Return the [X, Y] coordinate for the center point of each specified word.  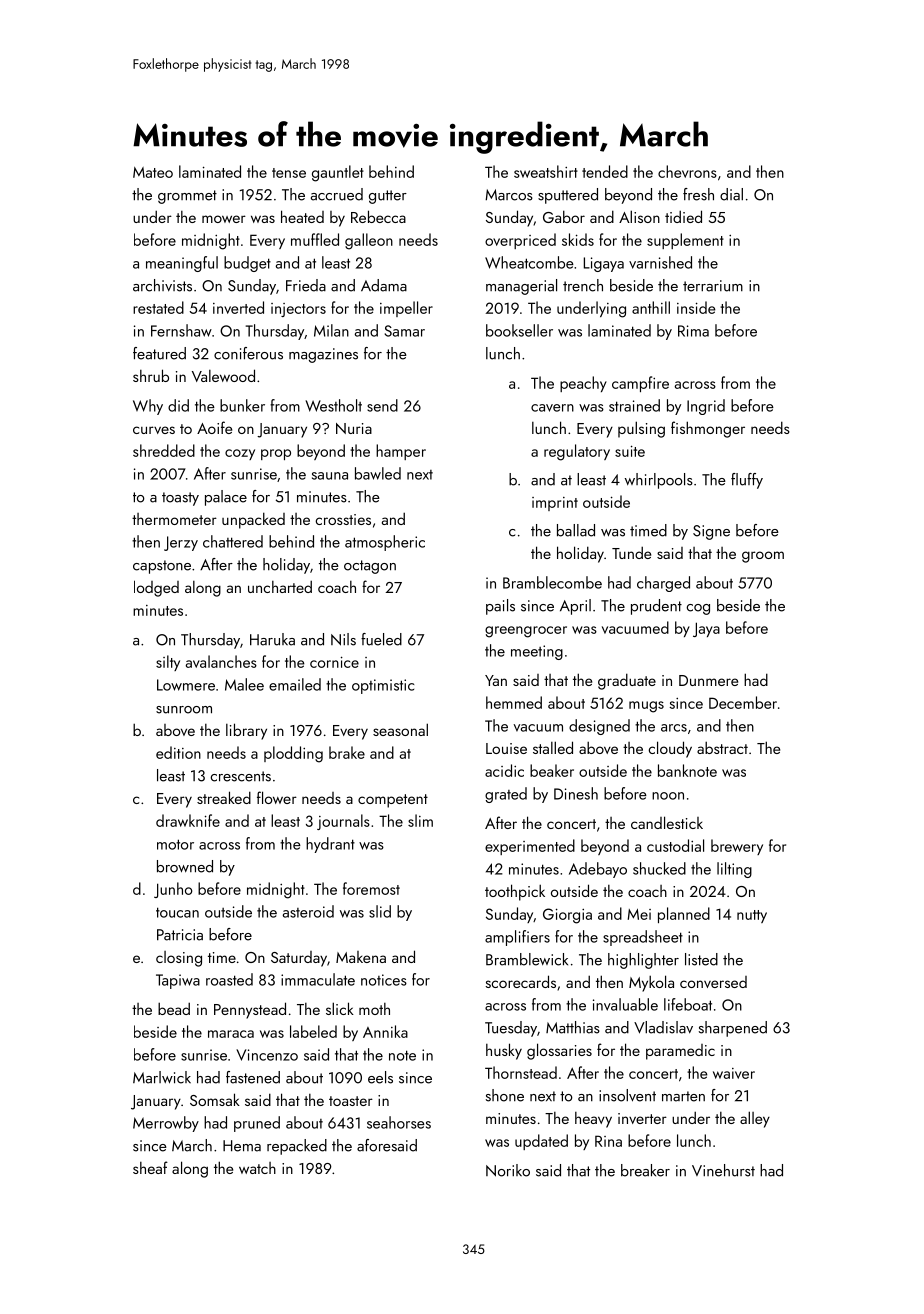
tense [289, 173]
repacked [297, 1147]
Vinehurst [723, 1170]
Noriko [508, 1170]
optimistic [383, 686]
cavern [552, 408]
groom [763, 557]
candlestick [667, 822]
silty [168, 663]
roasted [229, 979]
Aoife [214, 427]
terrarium [713, 286]
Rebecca [378, 216]
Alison [639, 216]
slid [380, 911]
